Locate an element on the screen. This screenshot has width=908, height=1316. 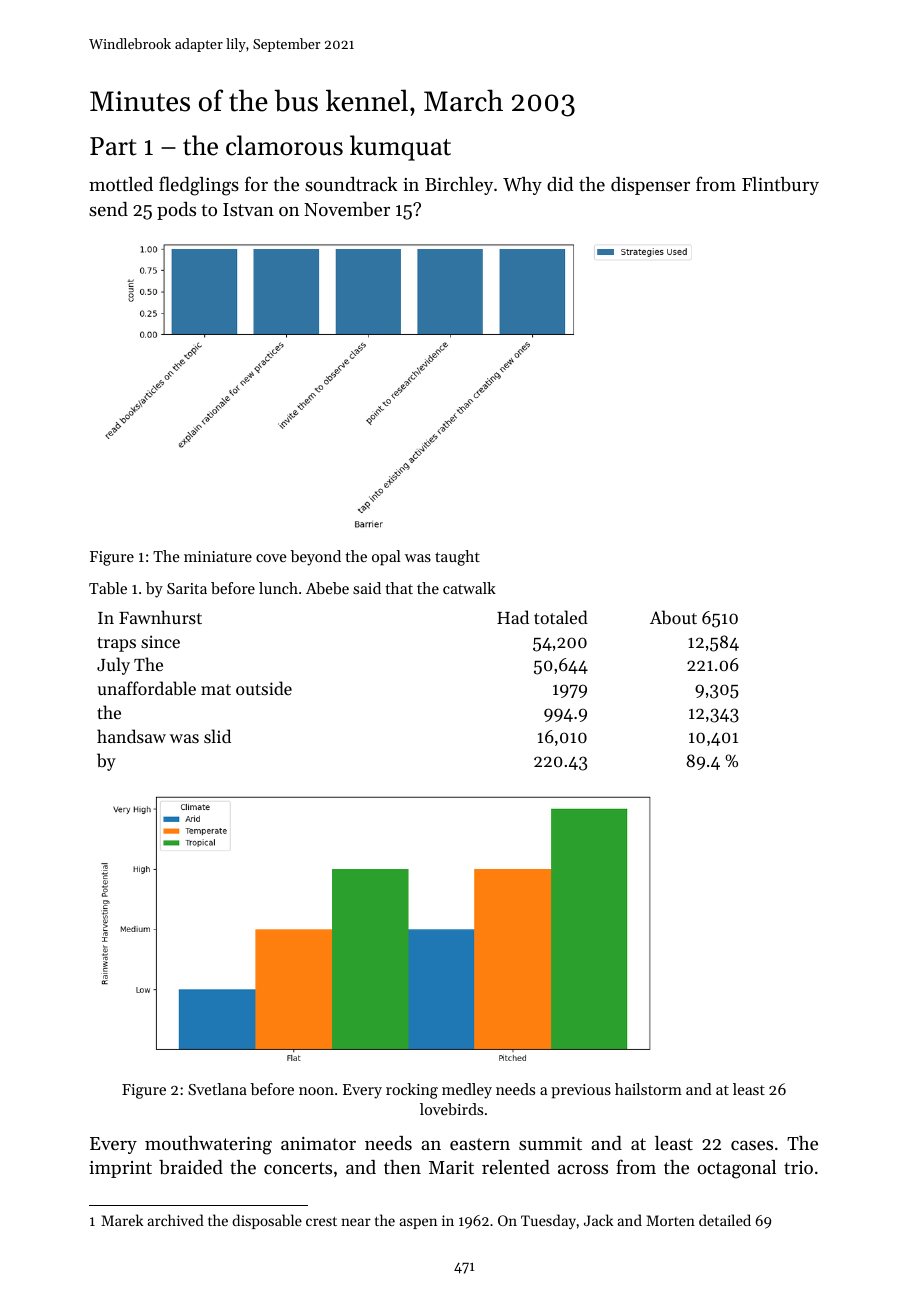
taught is located at coordinates (457, 558).
